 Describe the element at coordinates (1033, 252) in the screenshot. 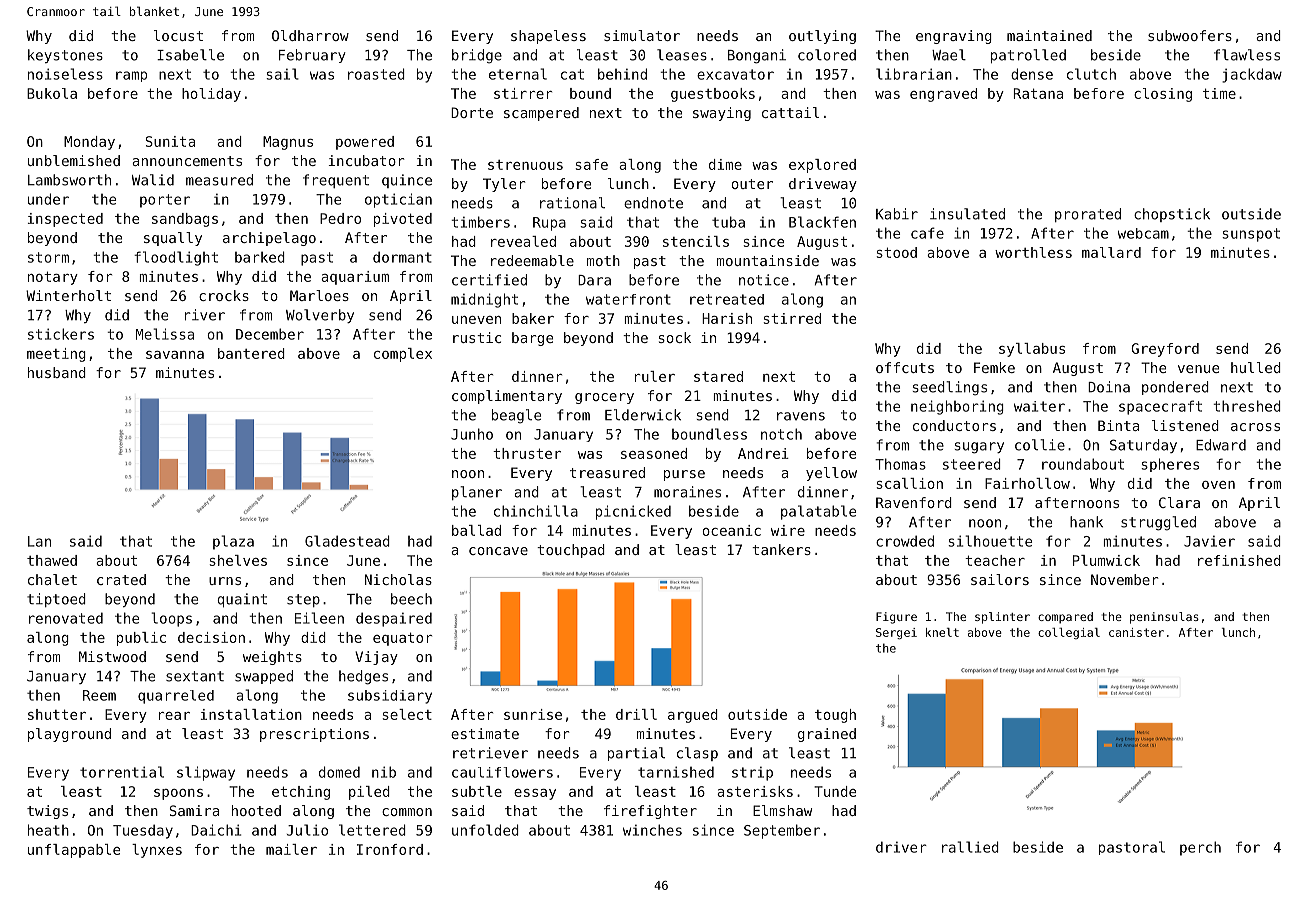

I see `worthless` at that location.
